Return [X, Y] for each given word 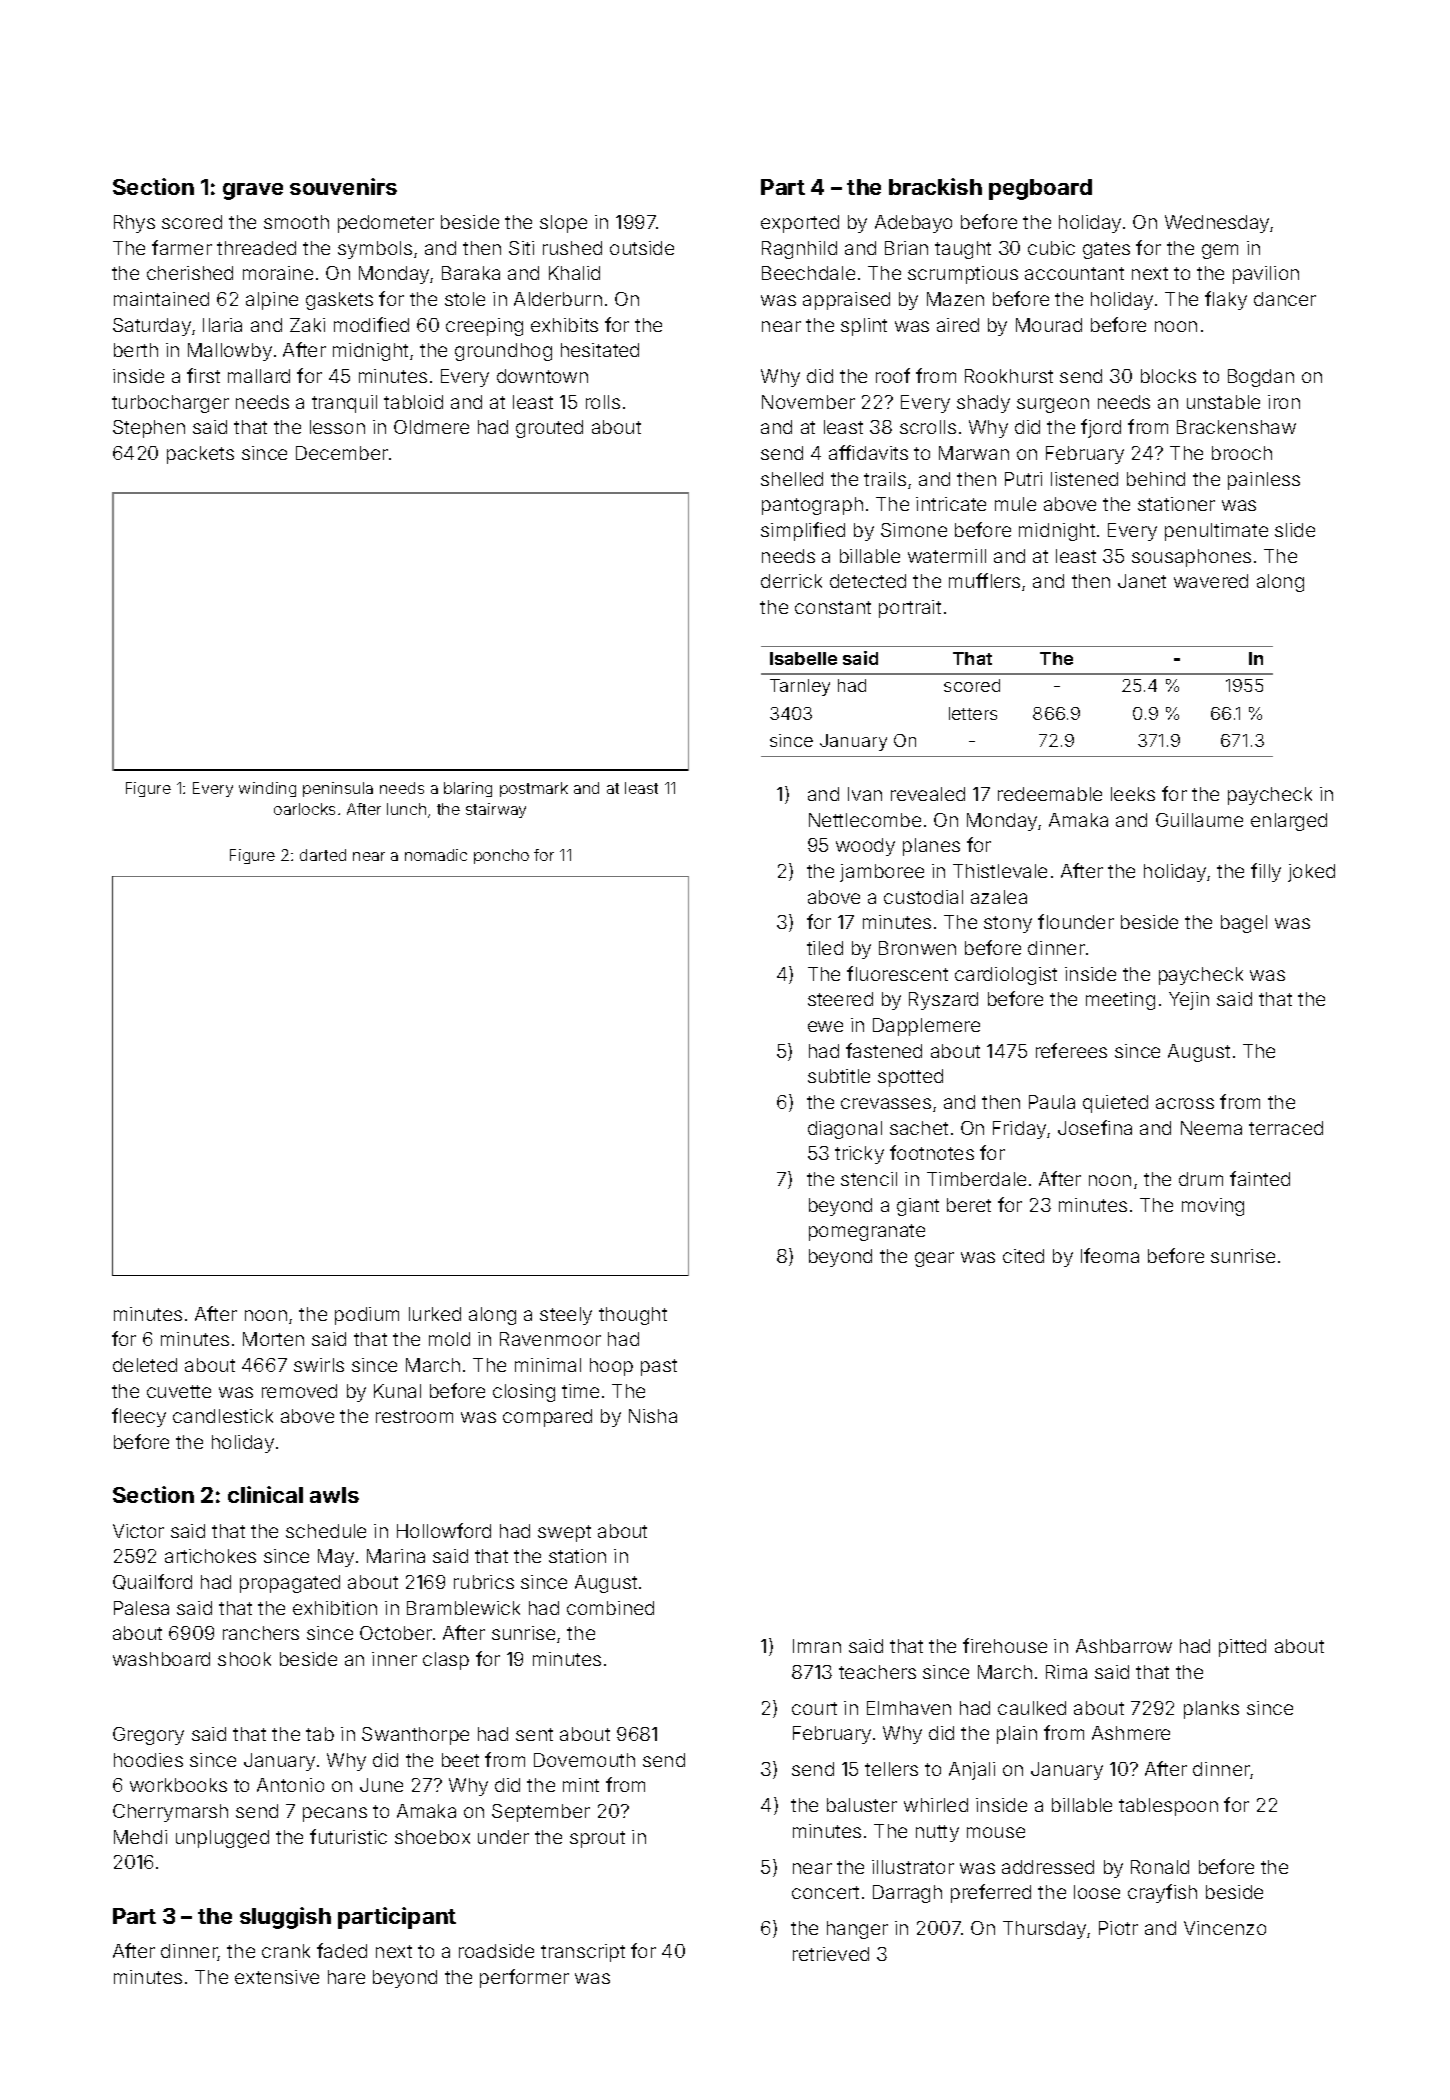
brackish [935, 186]
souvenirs [343, 186]
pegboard [1040, 189]
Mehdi [140, 1837]
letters [973, 713]
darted [323, 855]
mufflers [984, 580]
